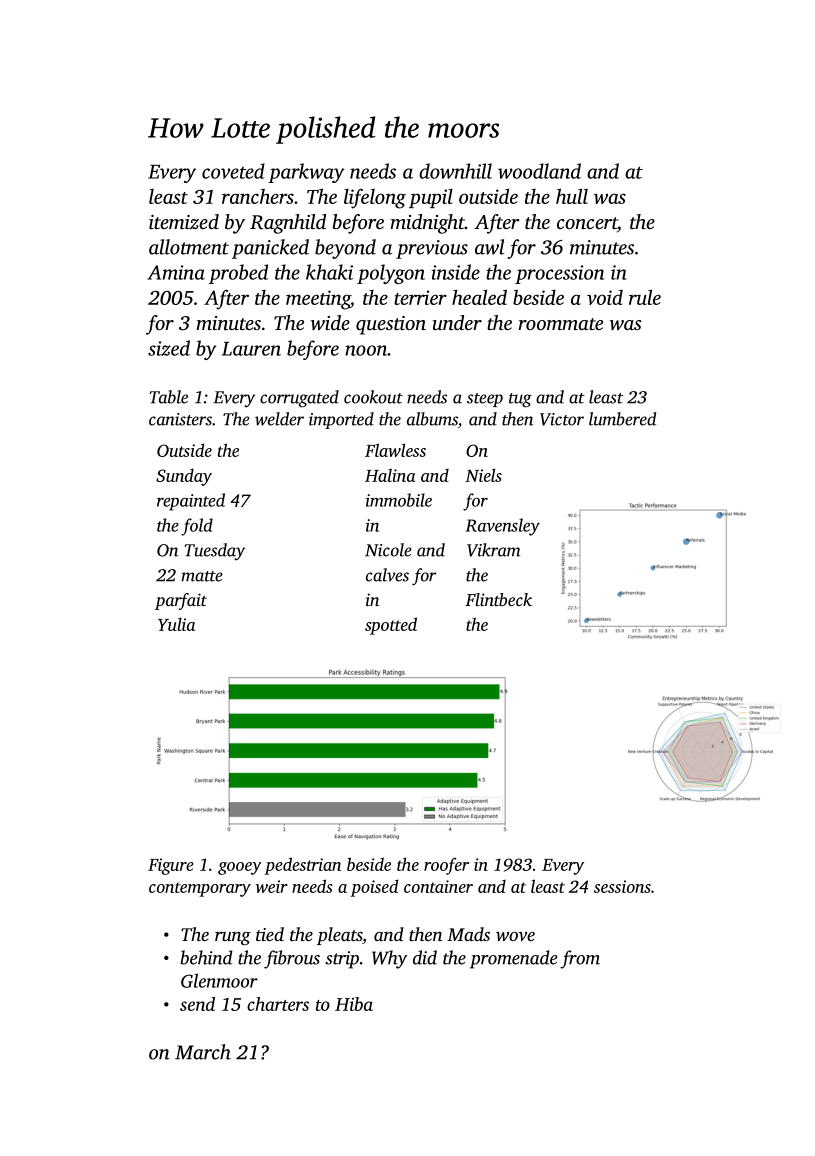 The image size is (815, 1156). What do you see at coordinates (240, 868) in the screenshot?
I see `gooey` at bounding box center [240, 868].
